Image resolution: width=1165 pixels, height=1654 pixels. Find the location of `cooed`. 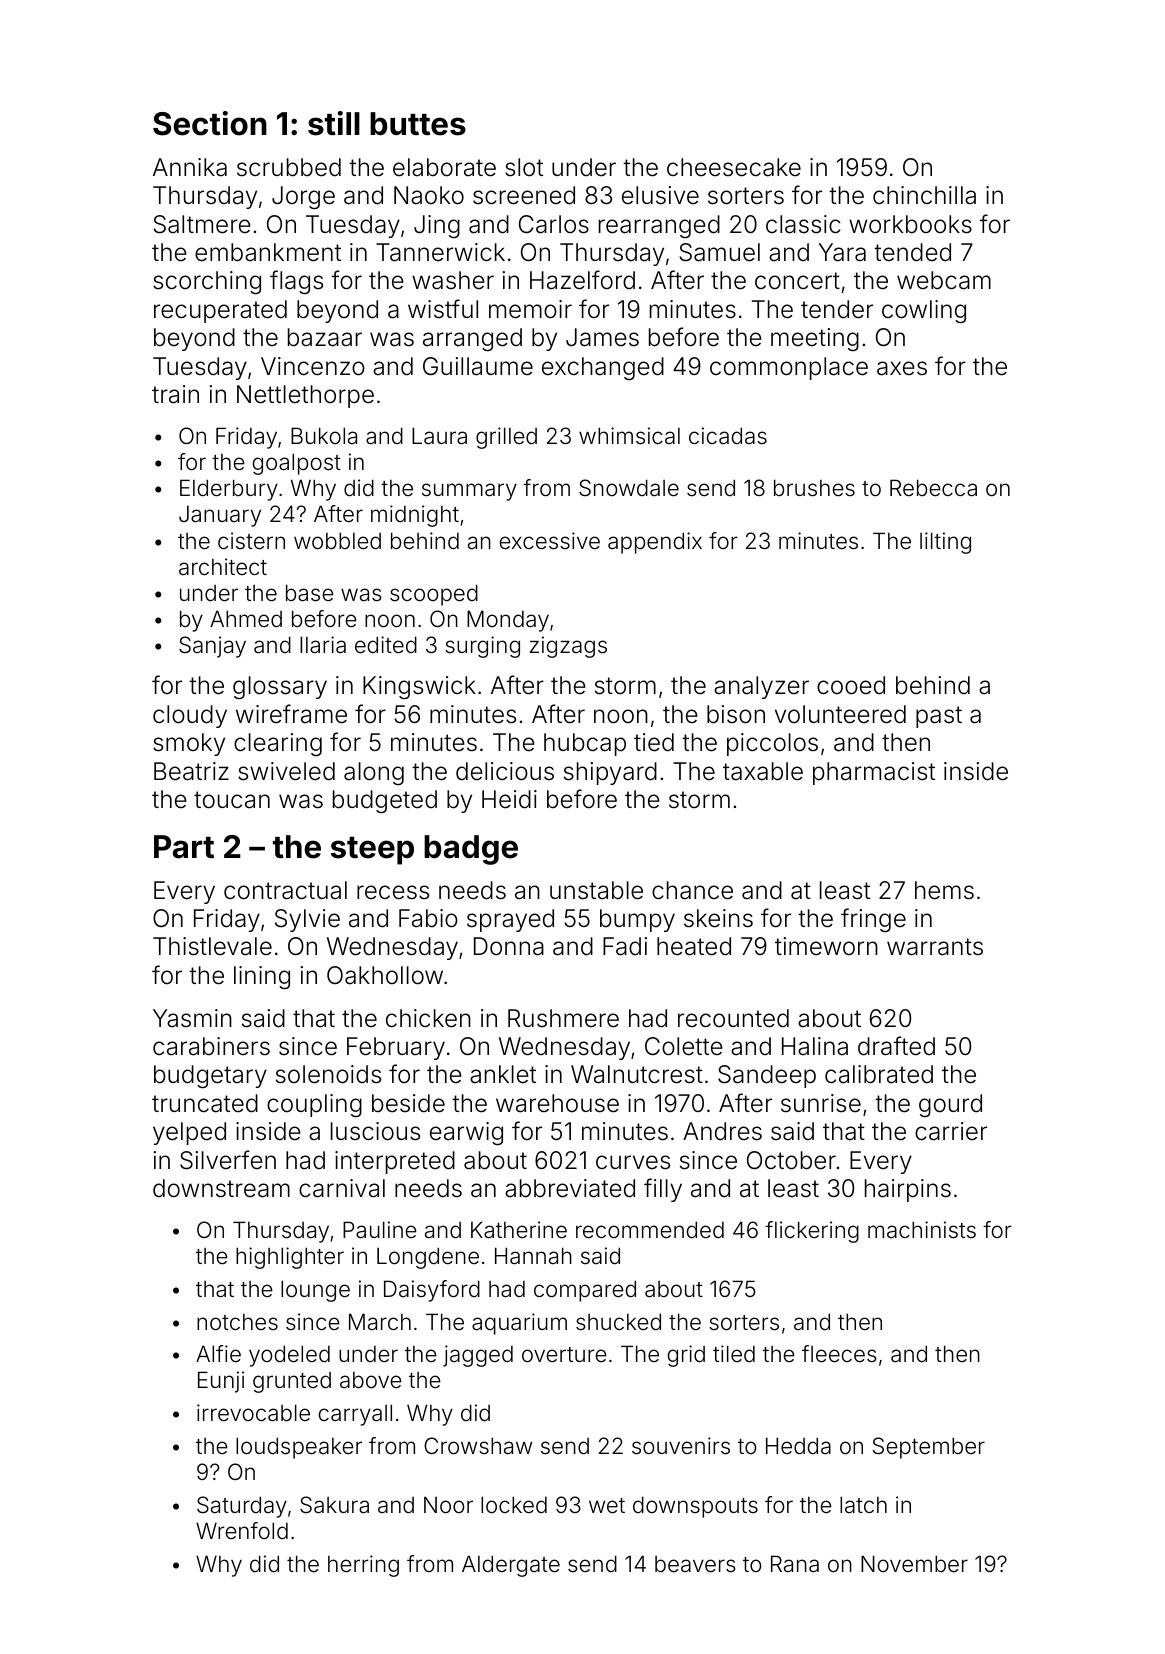

cooed is located at coordinates (851, 685).
